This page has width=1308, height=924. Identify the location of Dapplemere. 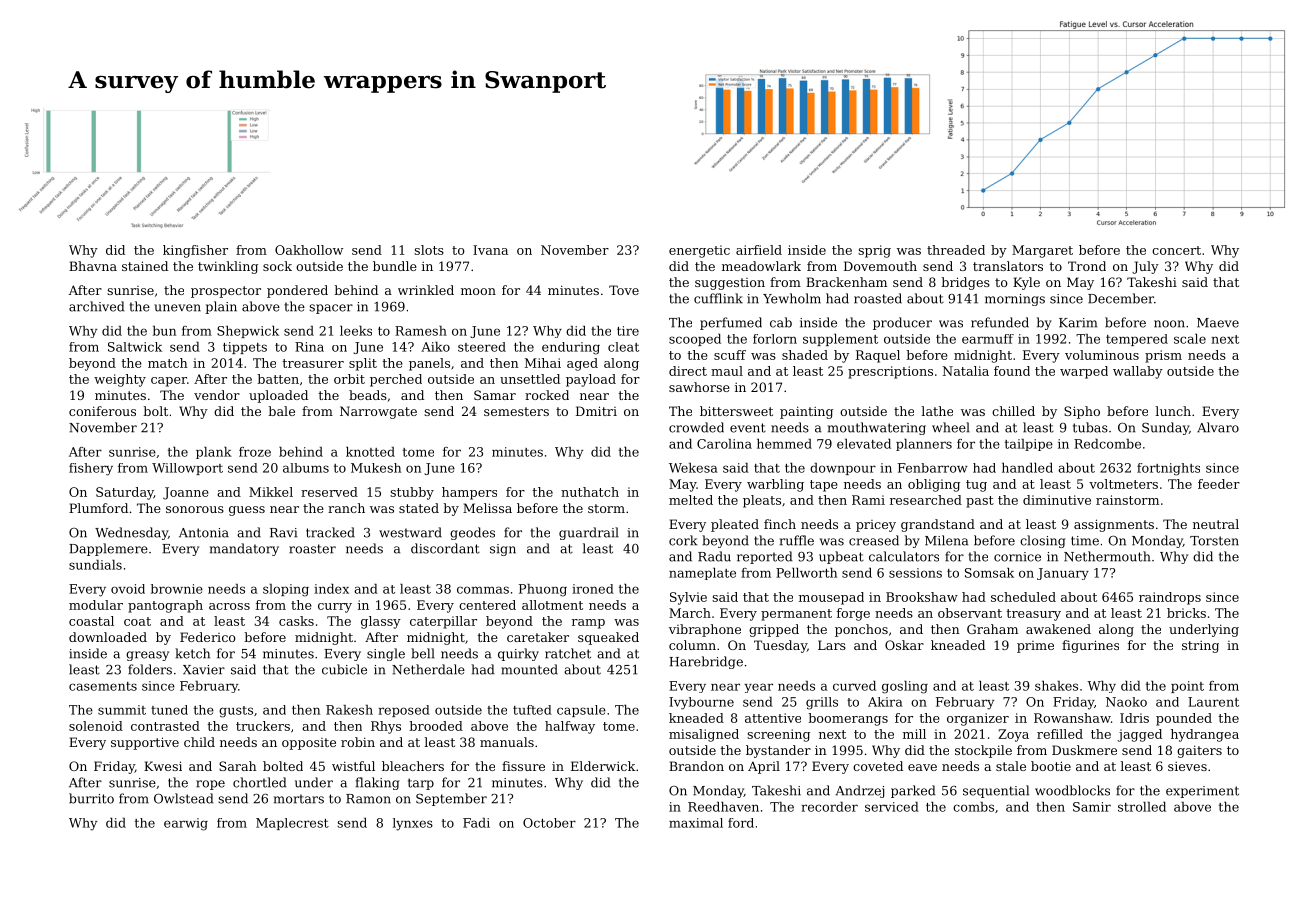
(108, 549).
